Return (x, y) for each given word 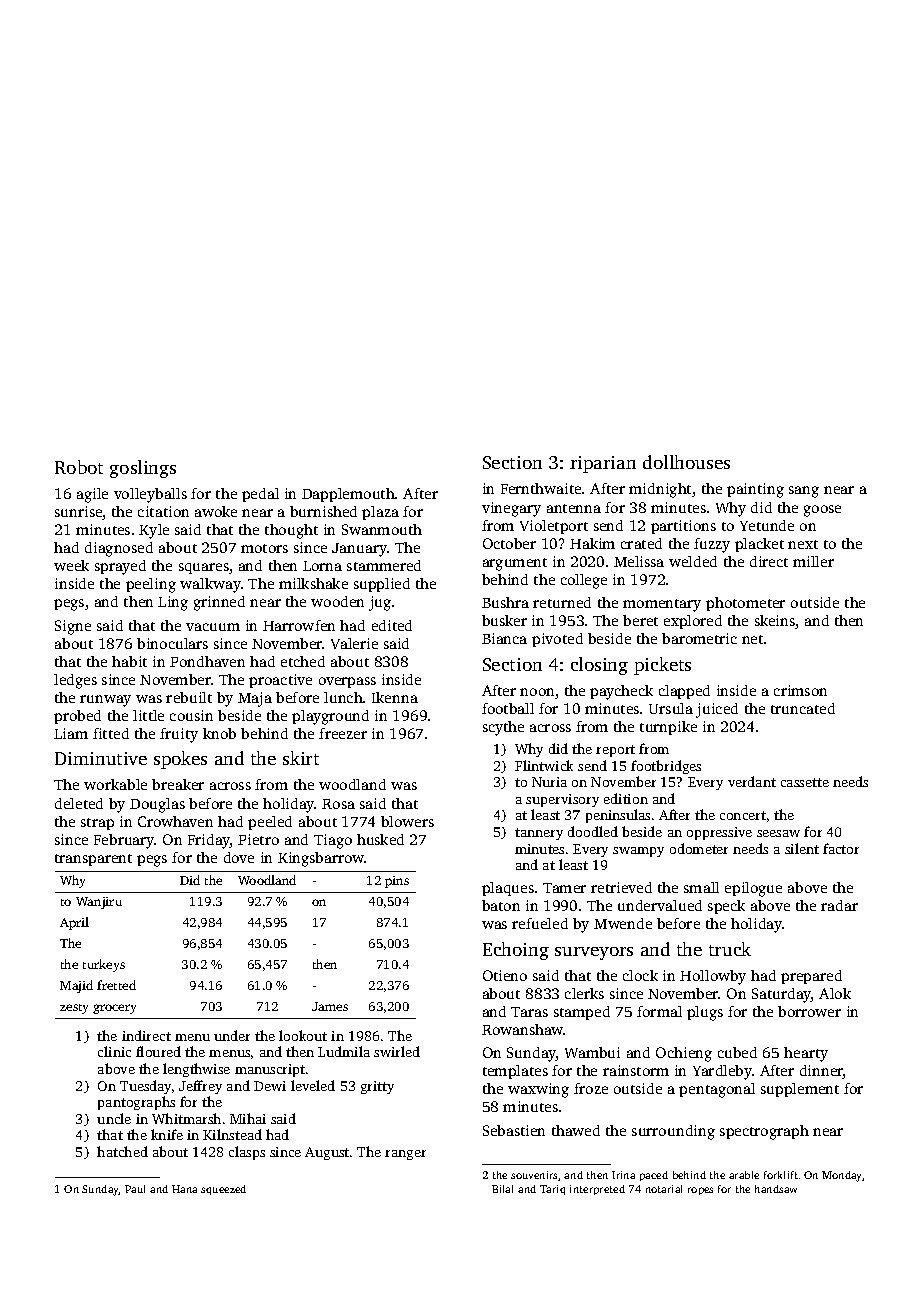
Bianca (504, 638)
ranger (405, 1155)
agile (92, 495)
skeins (775, 620)
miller (813, 561)
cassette (805, 782)
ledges (75, 681)
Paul (135, 1189)
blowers (407, 821)
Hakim (592, 543)
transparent (93, 860)
